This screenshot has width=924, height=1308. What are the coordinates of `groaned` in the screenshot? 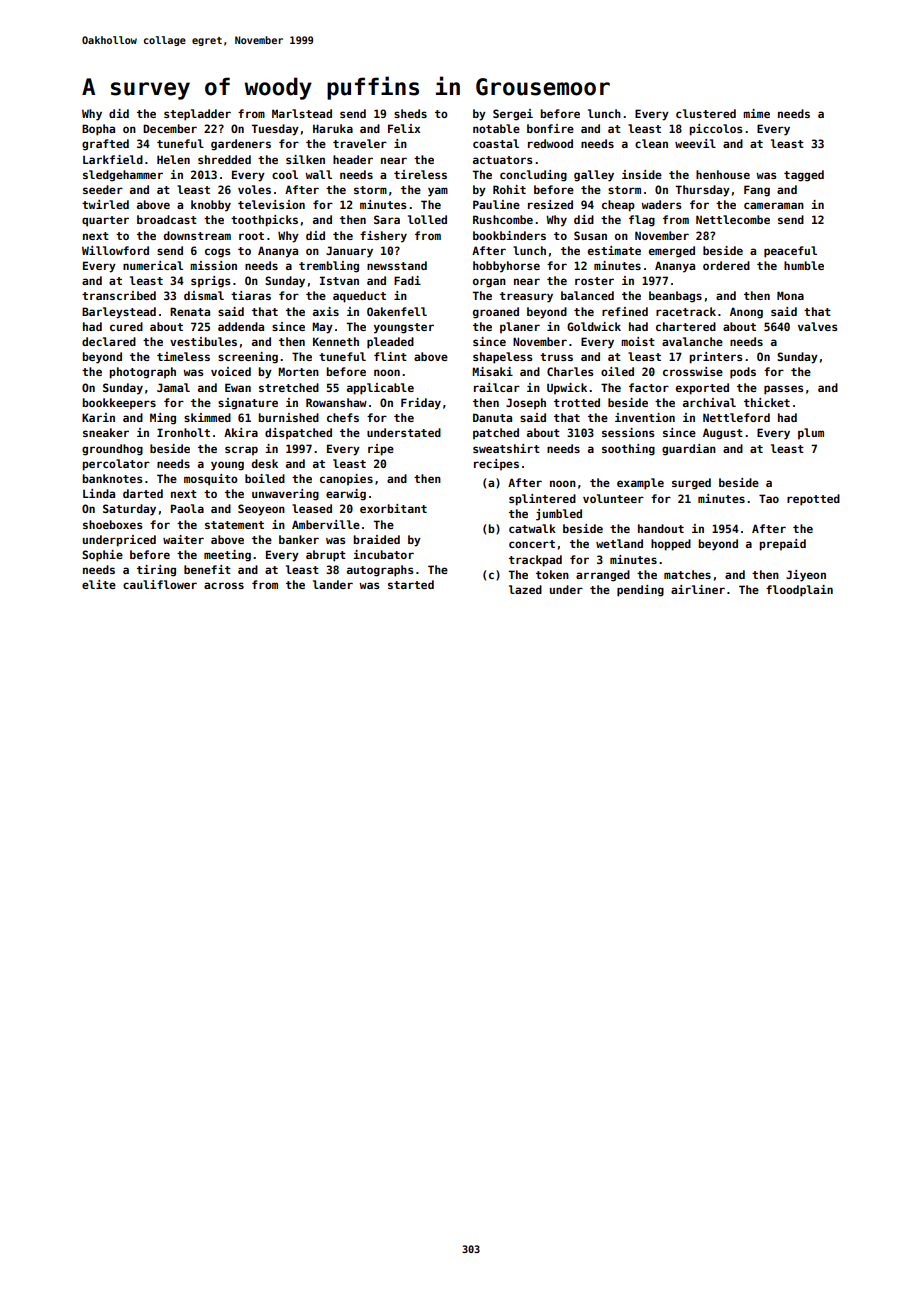 It's located at (496, 313).
